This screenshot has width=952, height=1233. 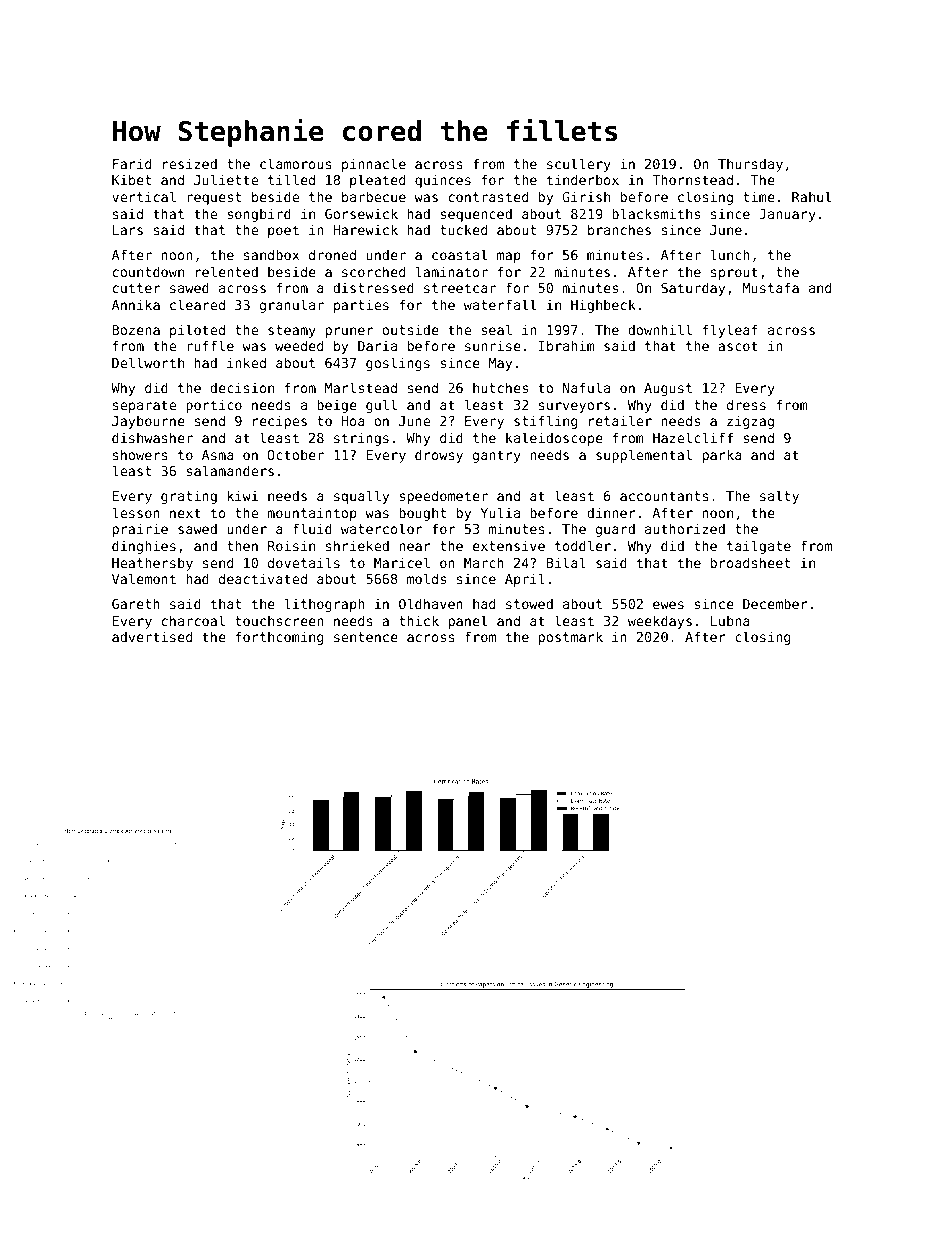 I want to click on scullery, so click(x=579, y=165).
